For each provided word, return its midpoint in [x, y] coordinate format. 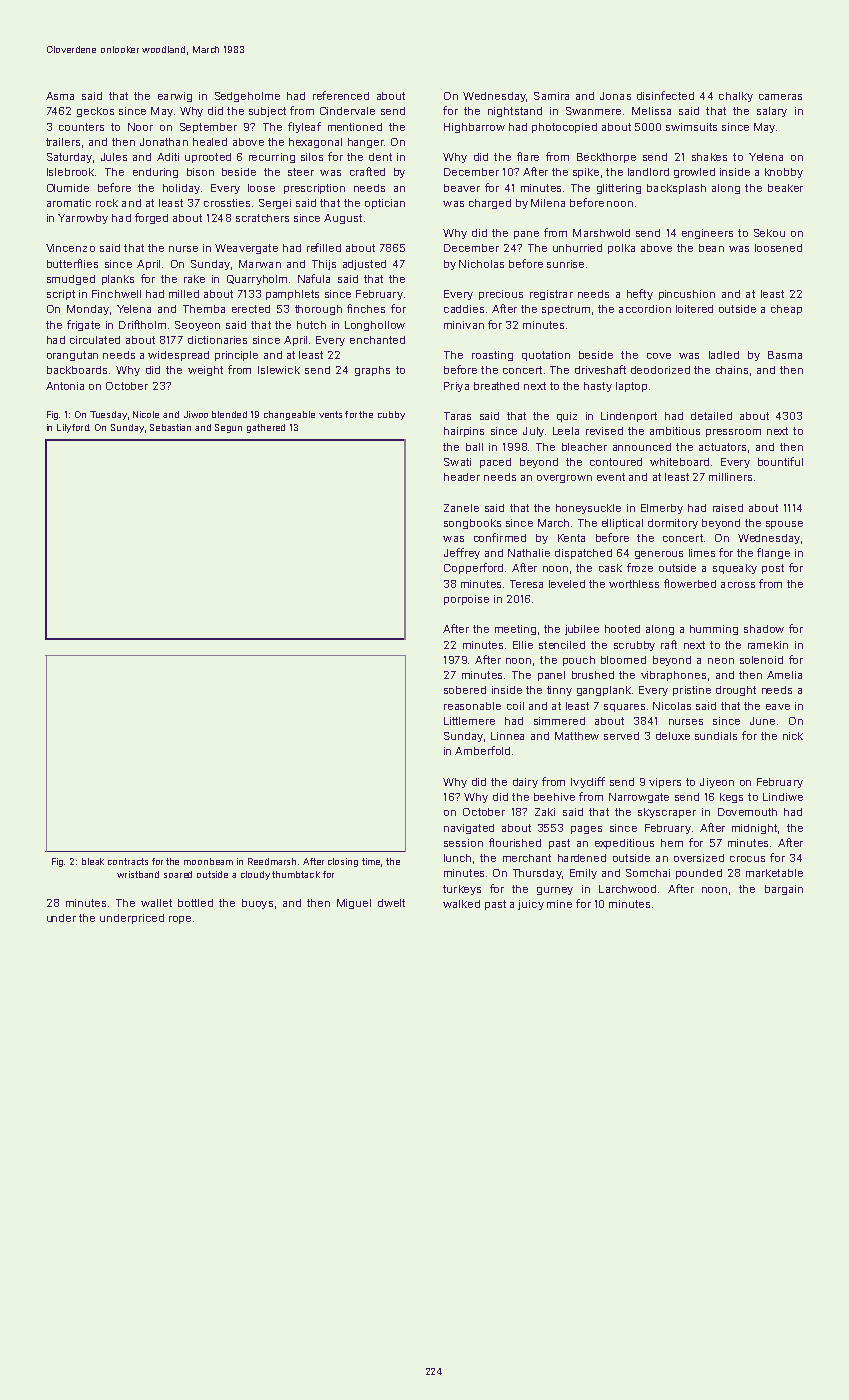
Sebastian [170, 427]
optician [385, 204]
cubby [391, 415]
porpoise [466, 600]
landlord [648, 172]
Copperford [473, 568]
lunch [457, 858]
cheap [786, 310]
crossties [227, 203]
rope [180, 920]
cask [610, 568]
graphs [372, 371]
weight [205, 371]
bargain [784, 890]
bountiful [780, 461]
